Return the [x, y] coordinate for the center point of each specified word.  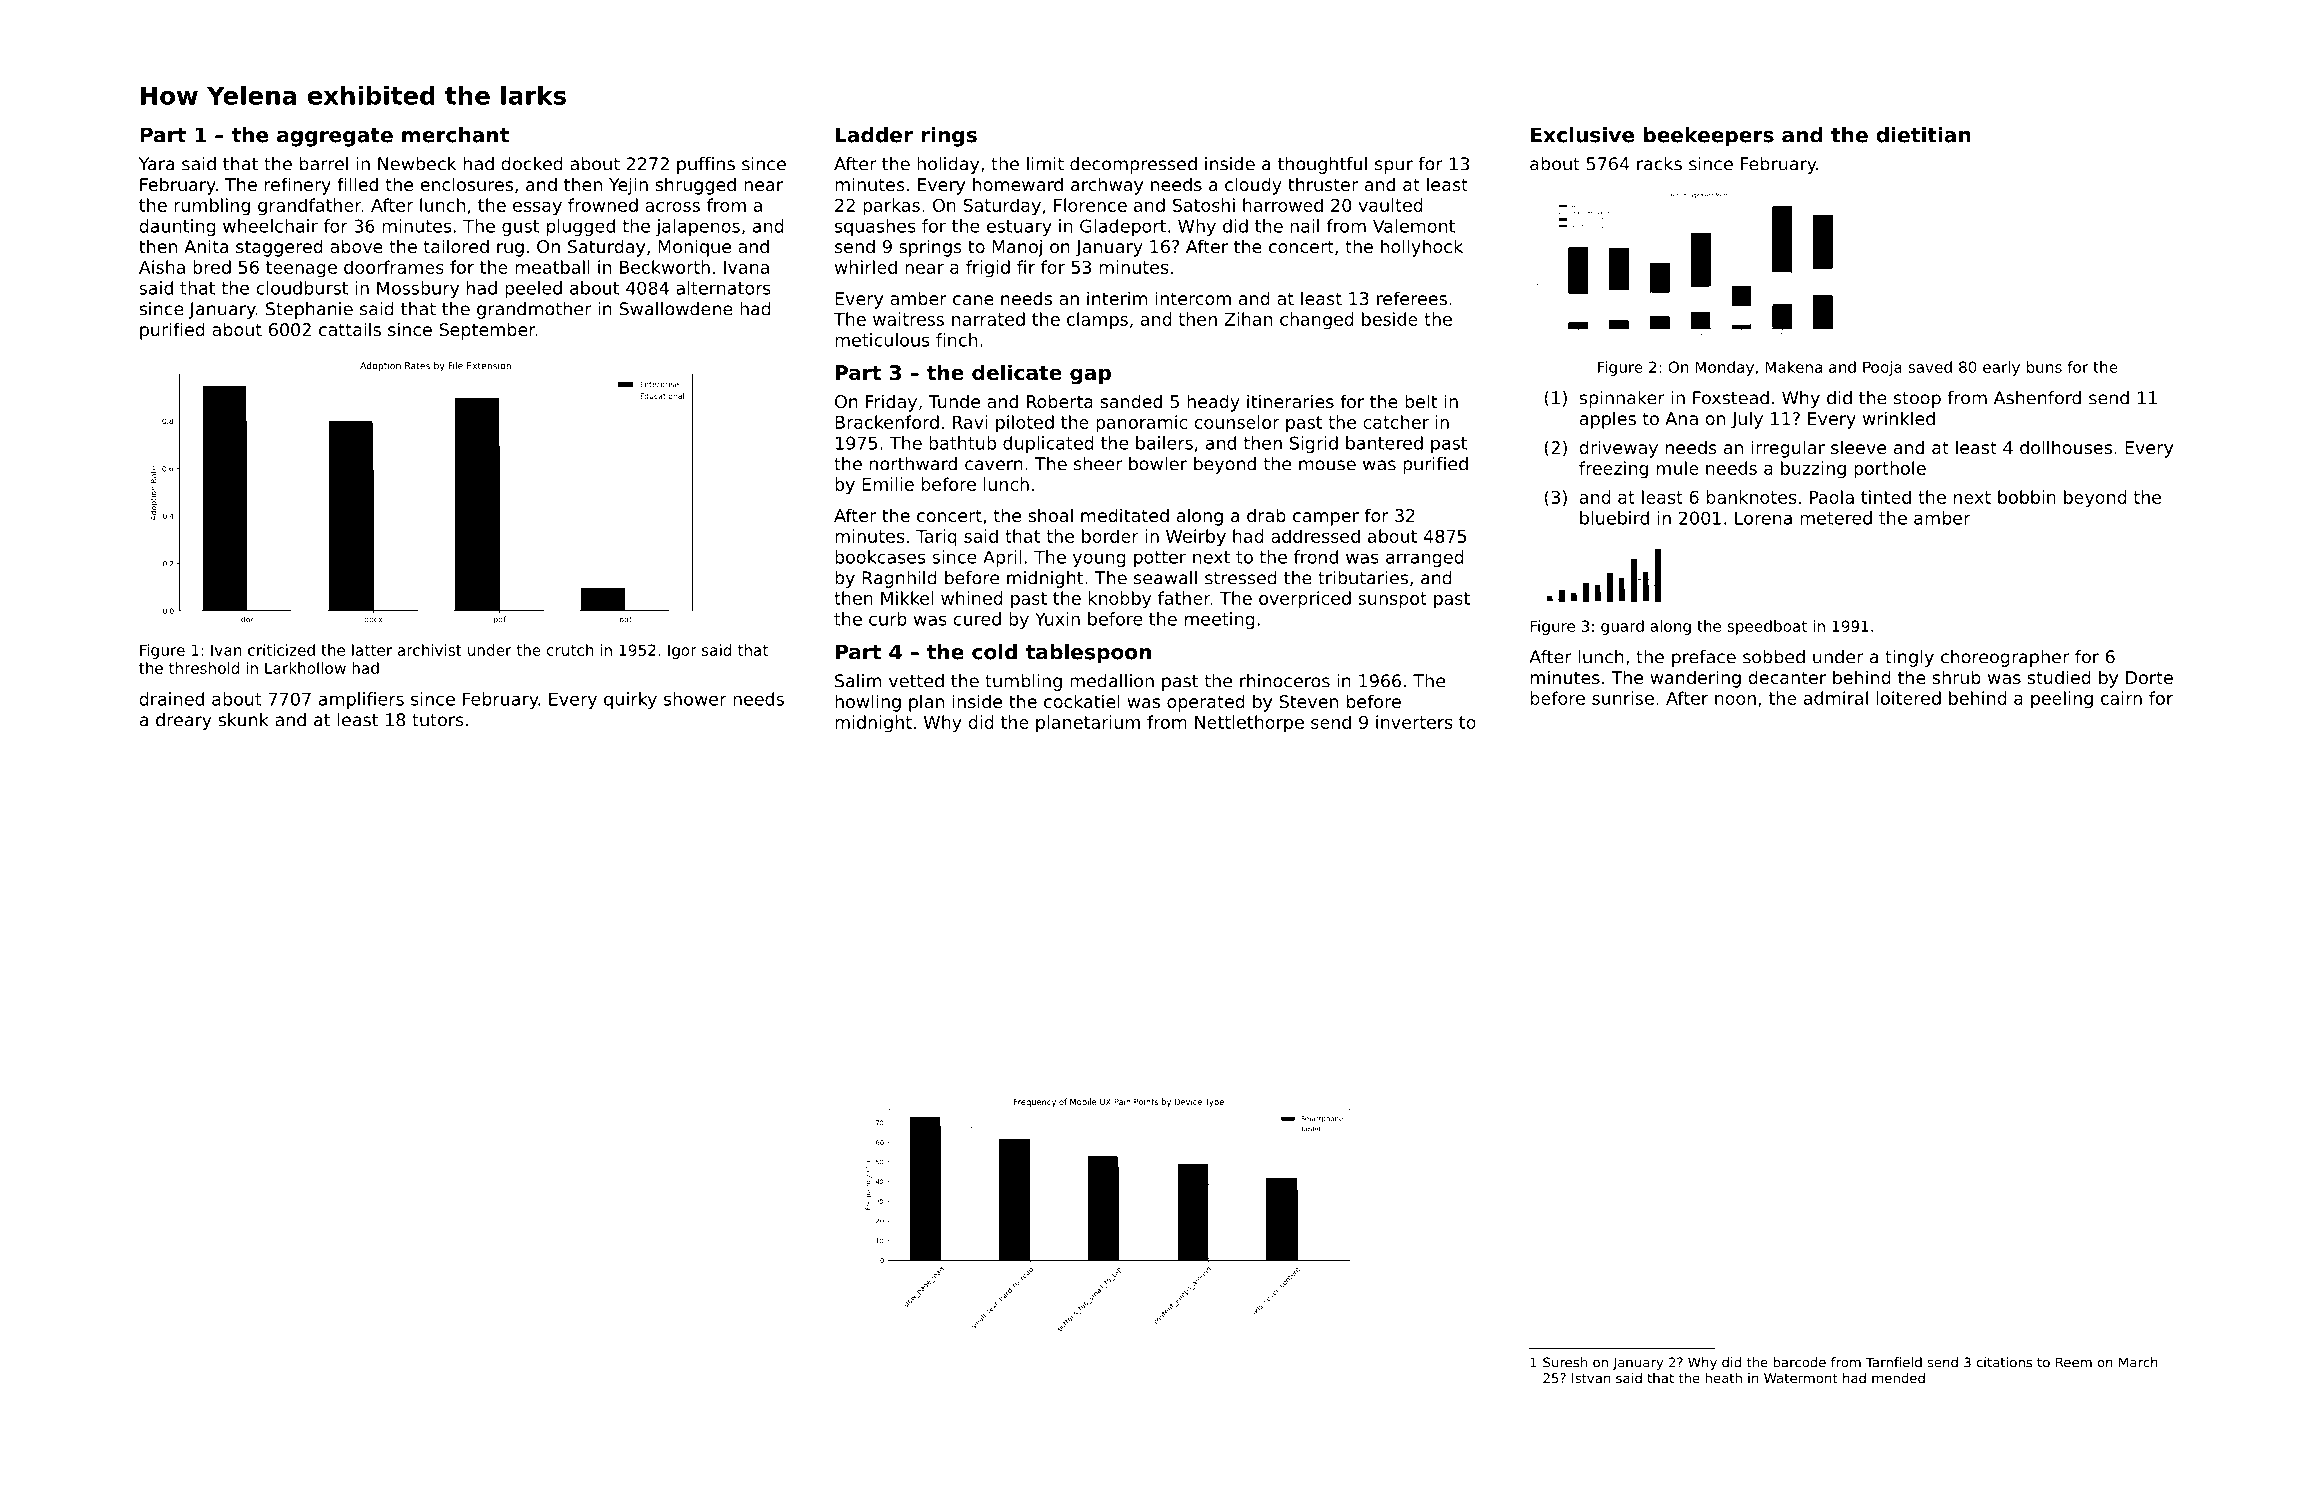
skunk [243, 720]
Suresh [1565, 1362]
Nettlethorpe [1249, 724]
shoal [1050, 515]
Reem [2074, 1362]
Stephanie [309, 310]
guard [1622, 627]
